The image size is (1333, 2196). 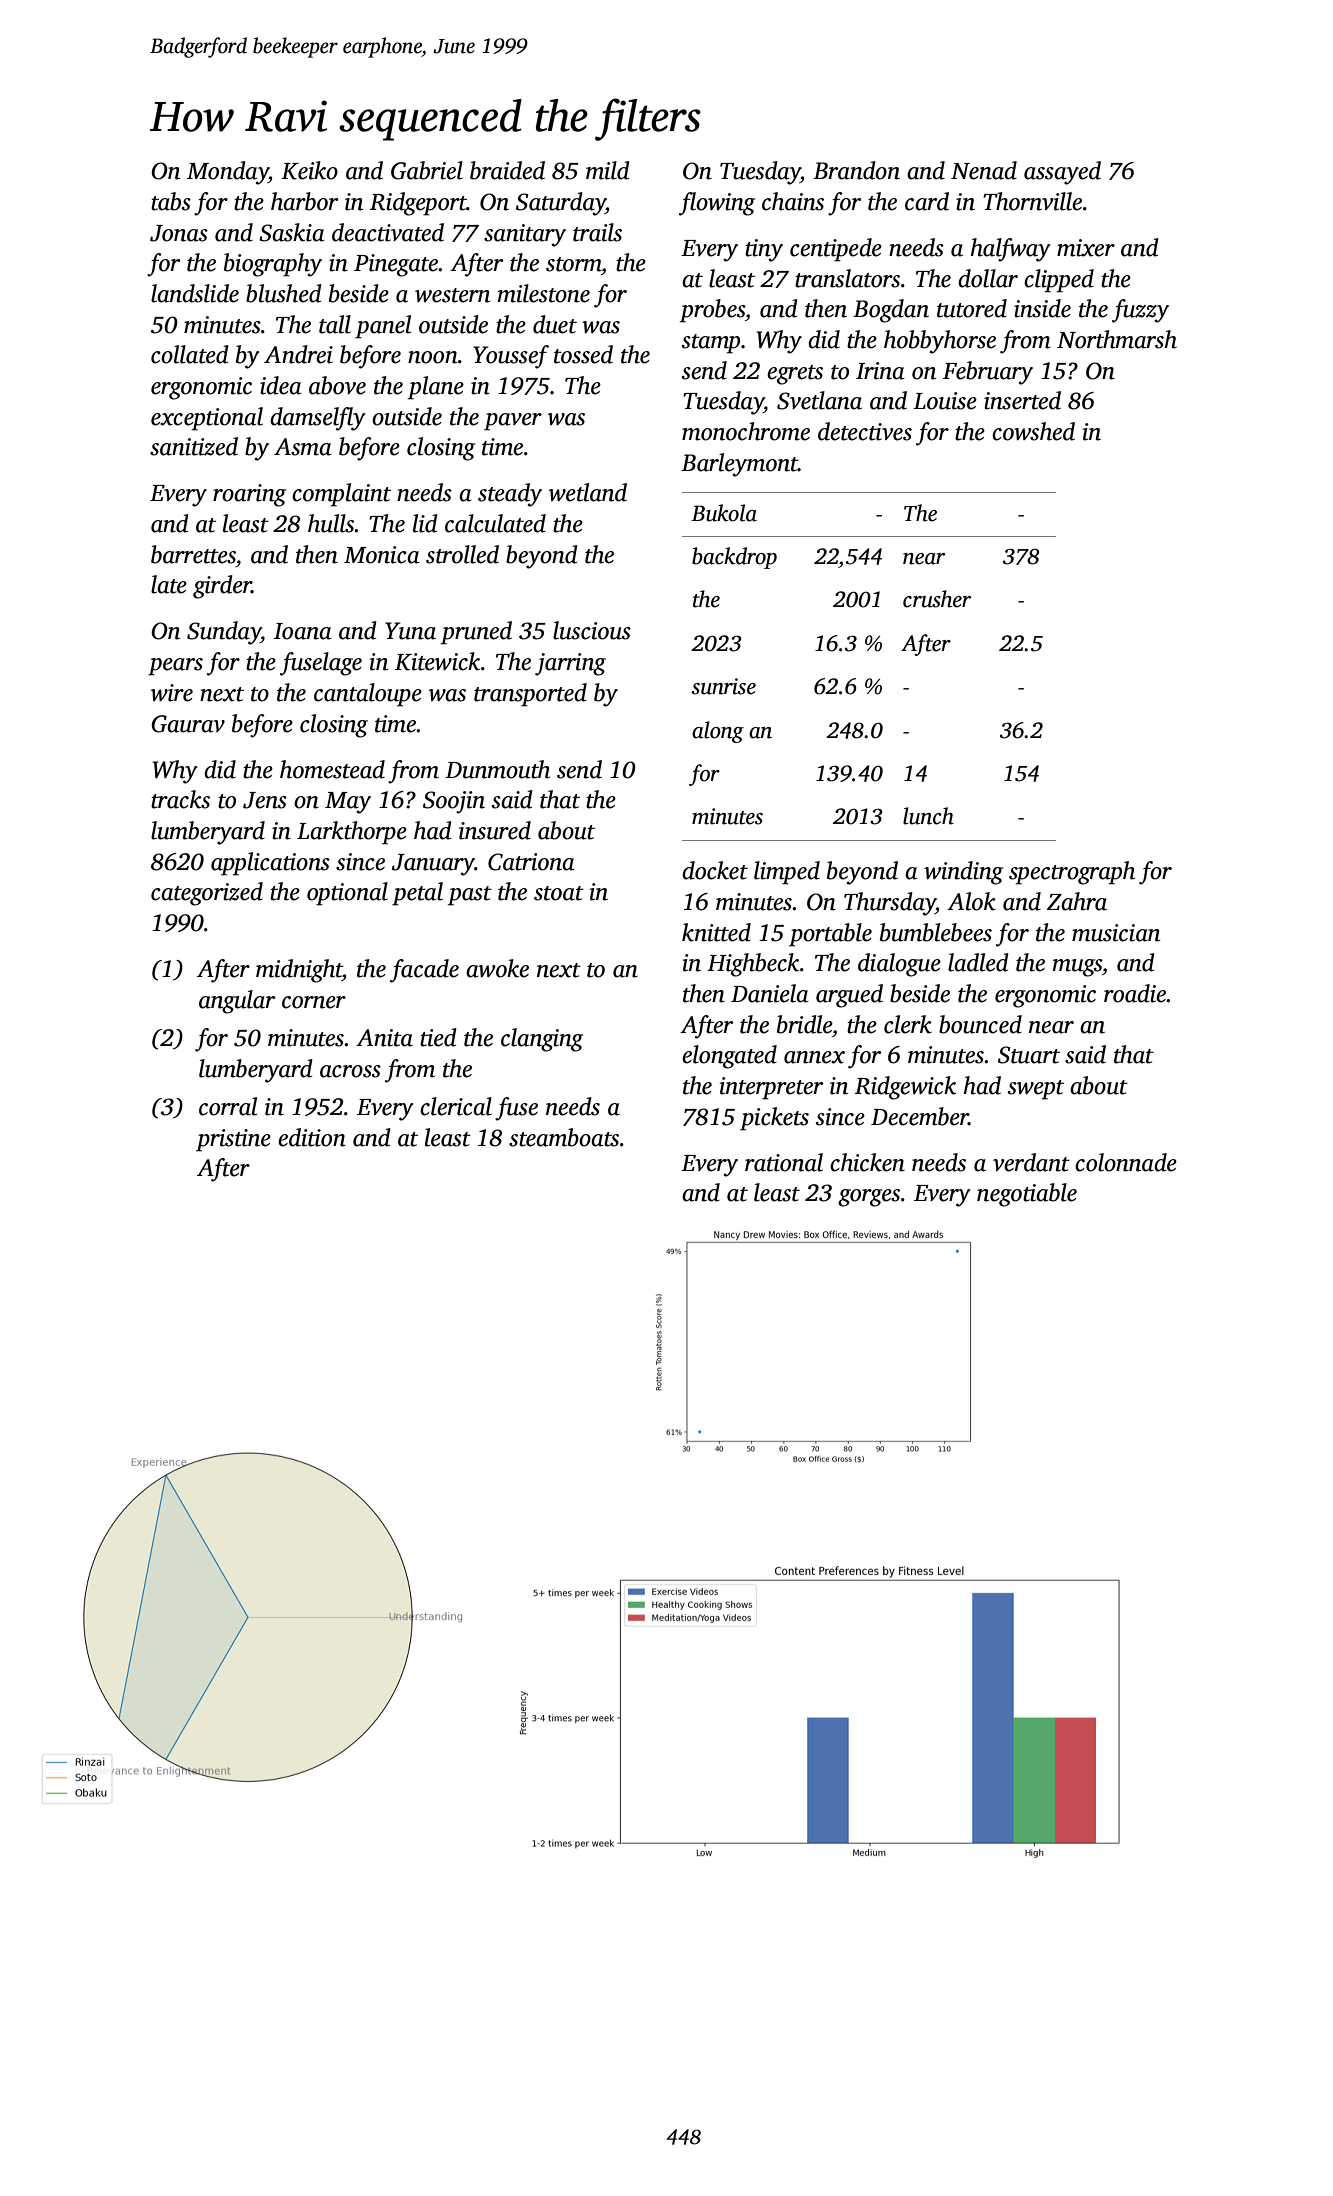 What do you see at coordinates (1135, 993) in the document?
I see `roadie` at bounding box center [1135, 993].
